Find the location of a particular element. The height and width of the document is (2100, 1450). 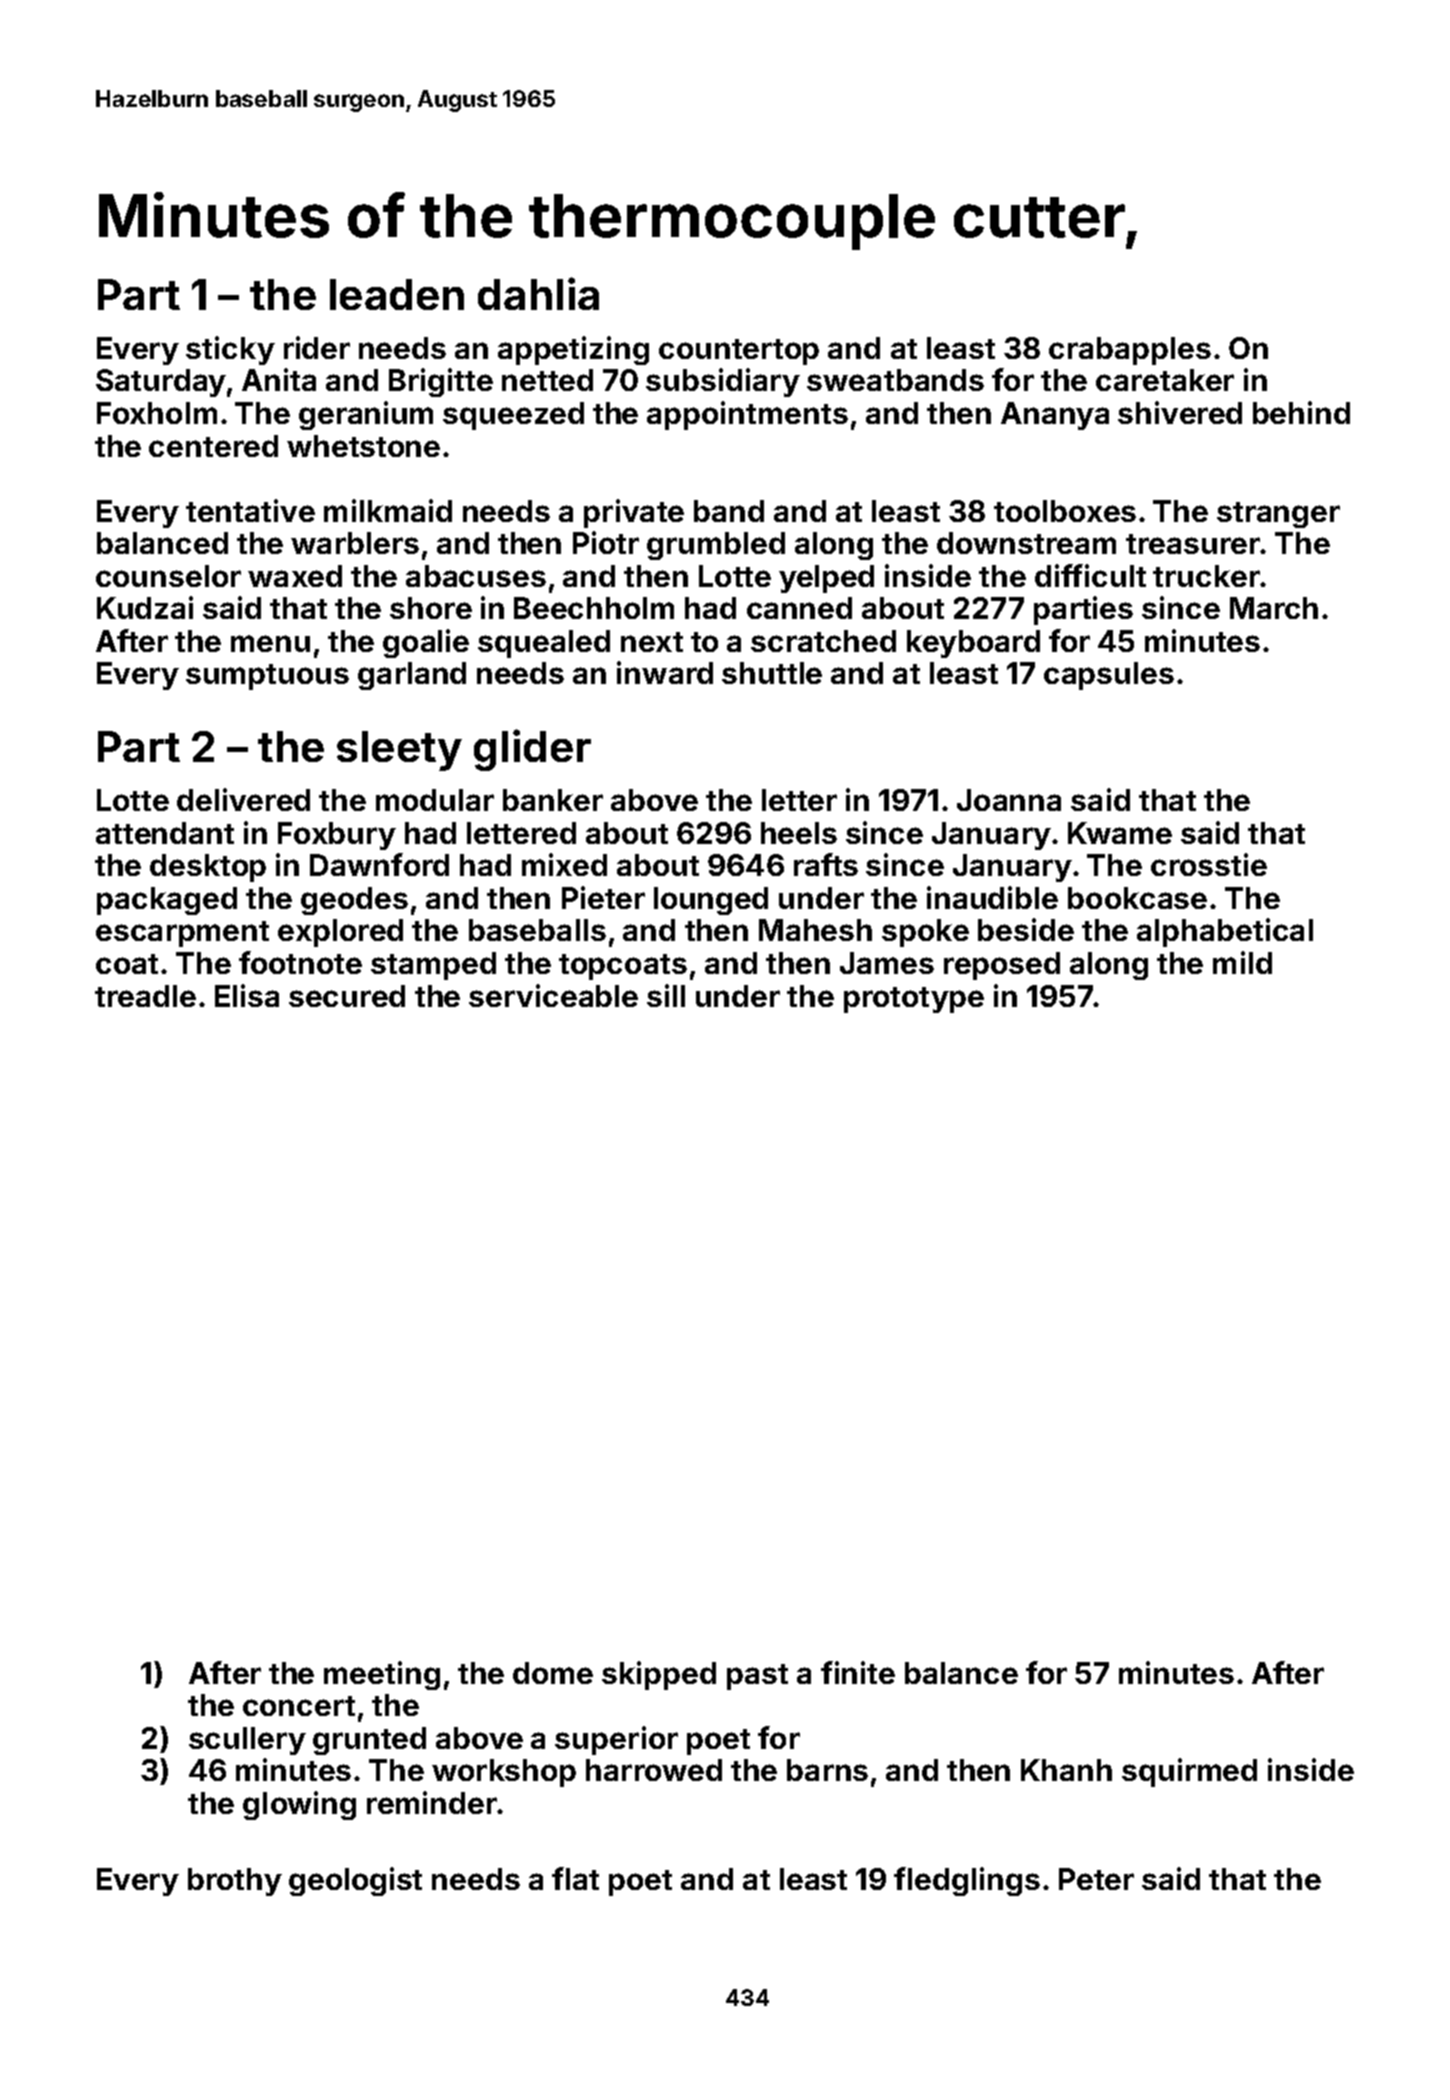

fledglings is located at coordinates (967, 1881).
